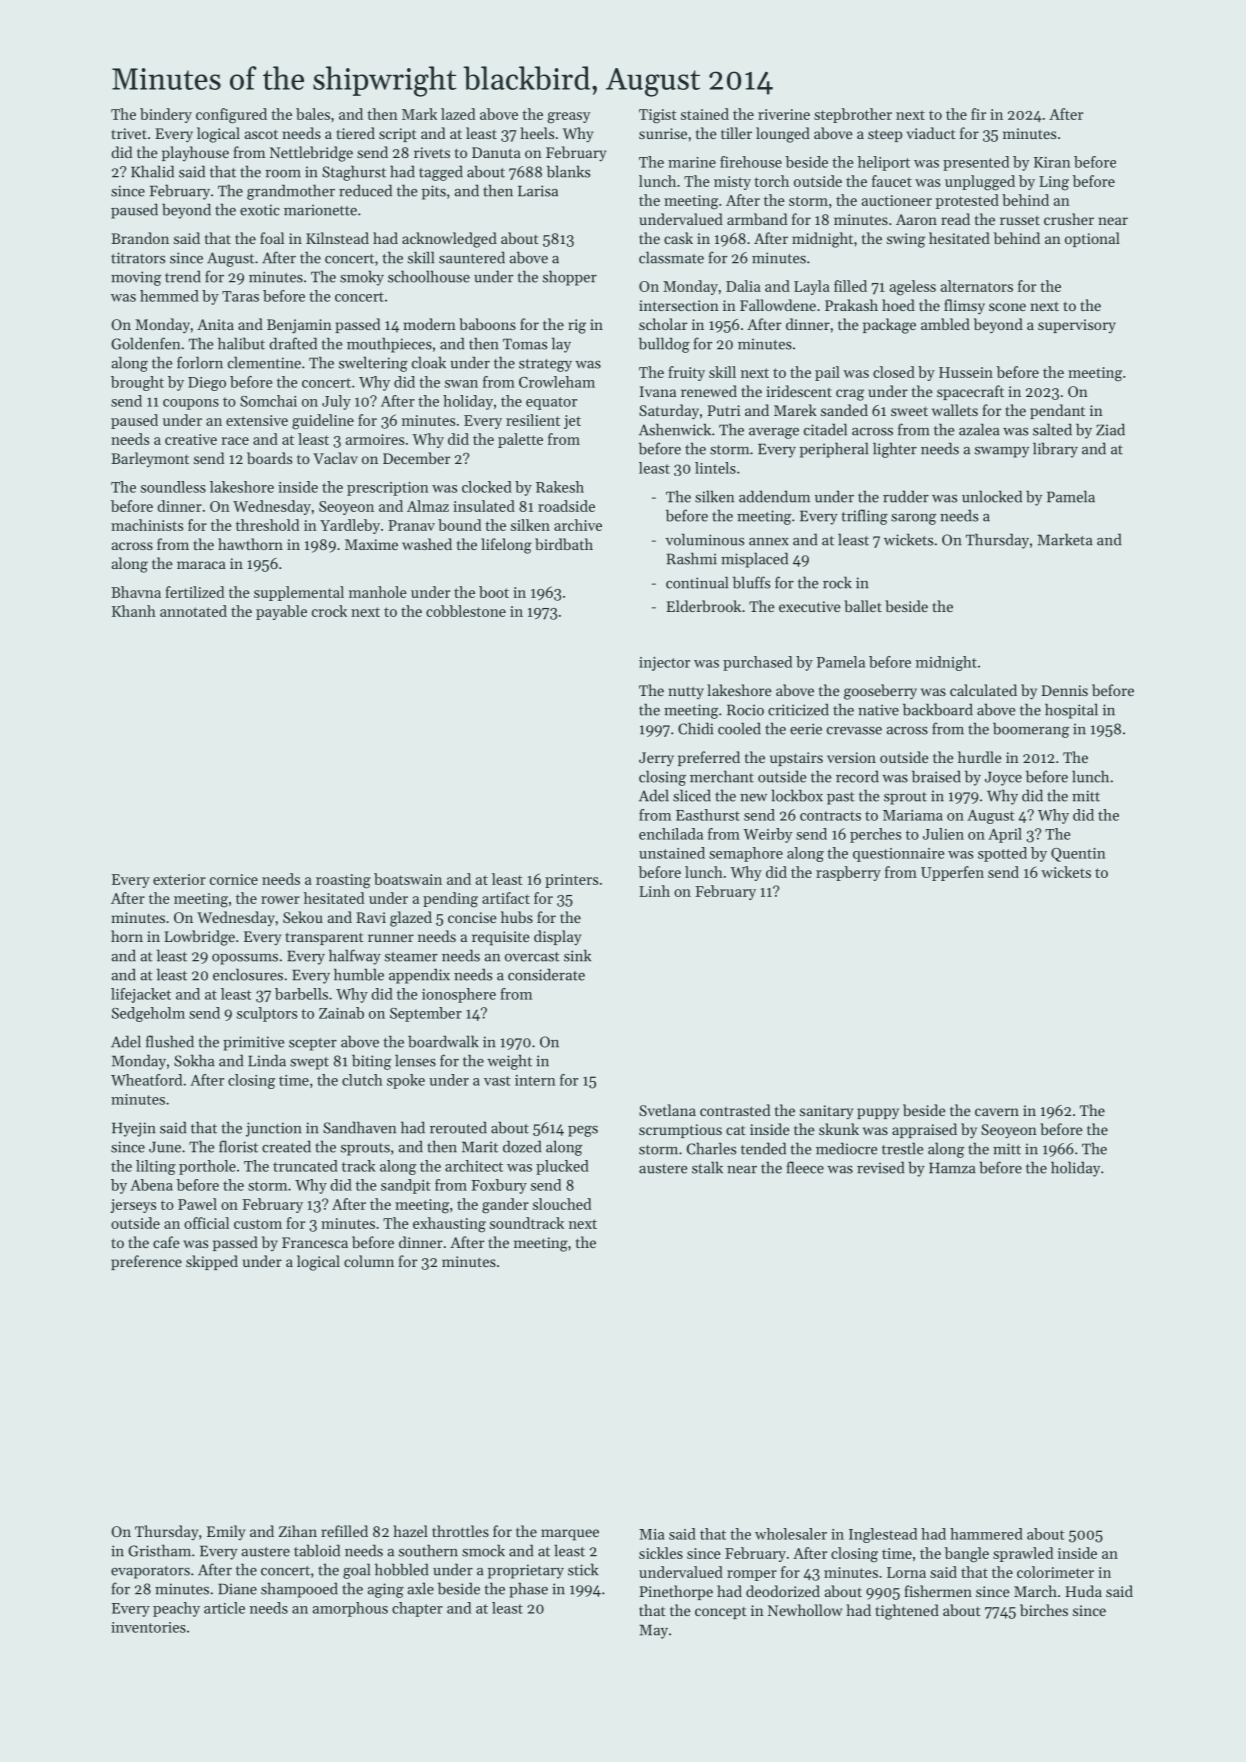 The width and height of the screenshot is (1246, 1762). I want to click on stepbrother, so click(853, 115).
